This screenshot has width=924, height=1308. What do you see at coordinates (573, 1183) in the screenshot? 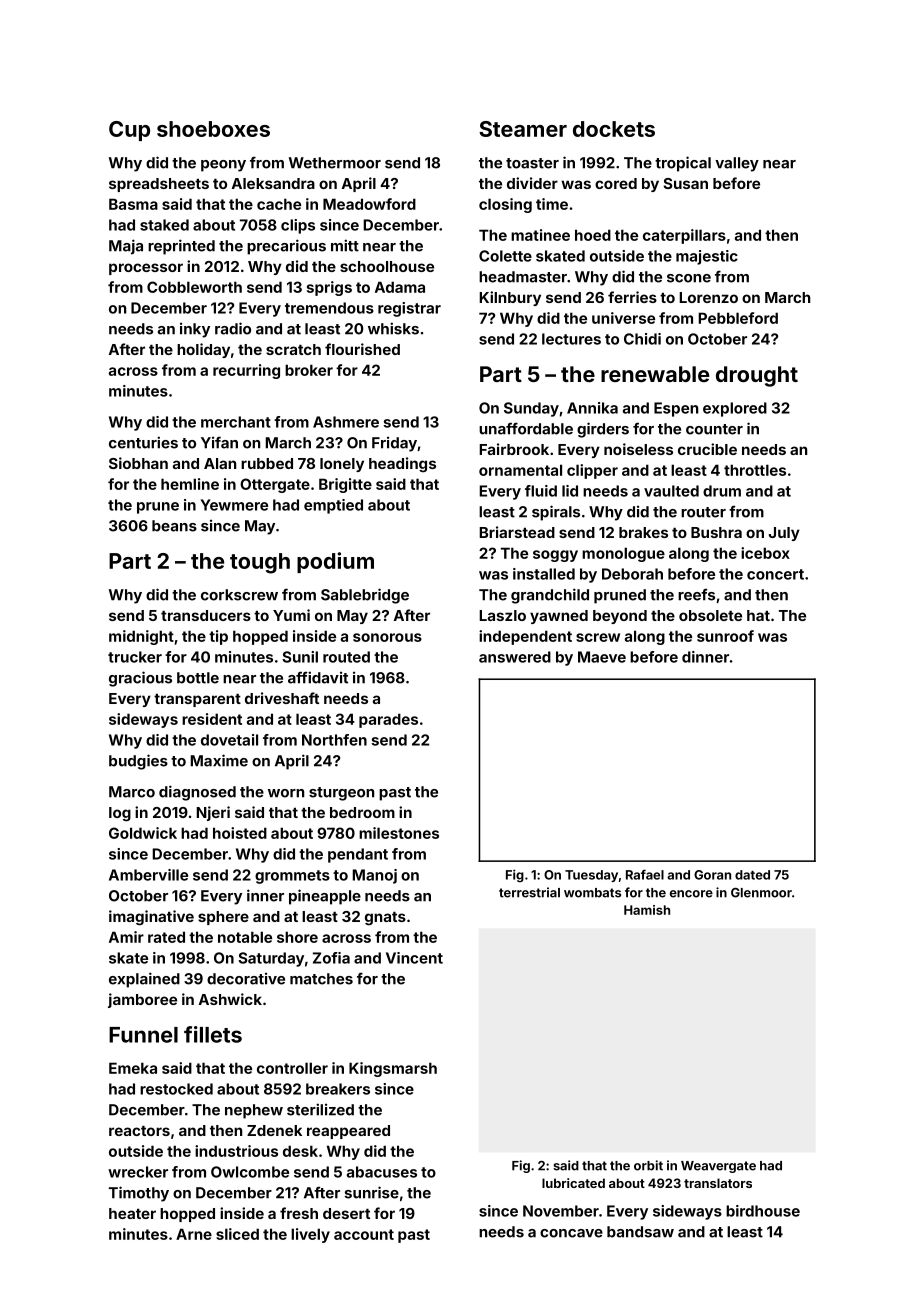
I see `lubricated` at bounding box center [573, 1183].
